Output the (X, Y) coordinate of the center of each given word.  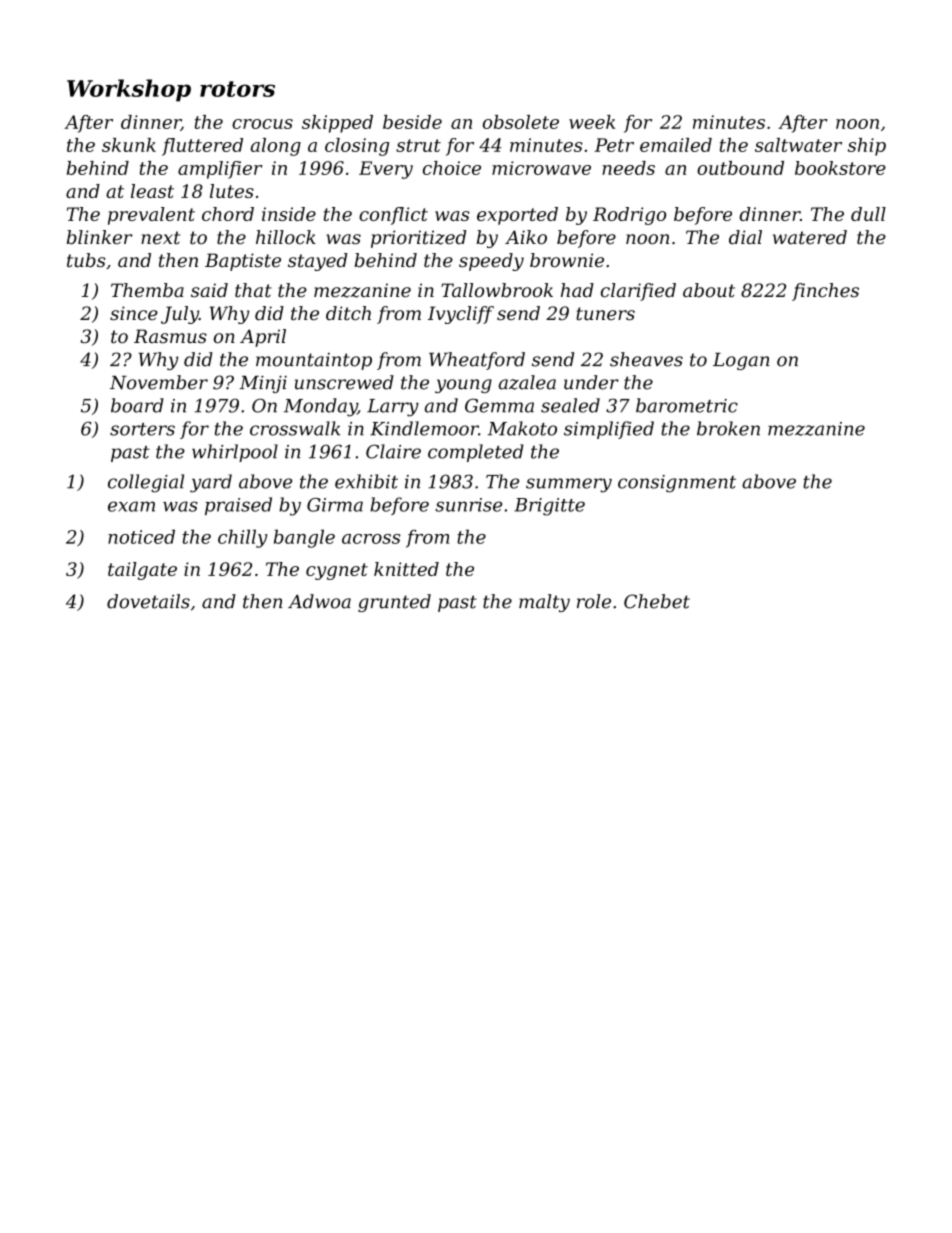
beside (412, 122)
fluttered (202, 147)
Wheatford (477, 361)
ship (867, 147)
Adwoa (319, 601)
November (159, 382)
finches (825, 292)
